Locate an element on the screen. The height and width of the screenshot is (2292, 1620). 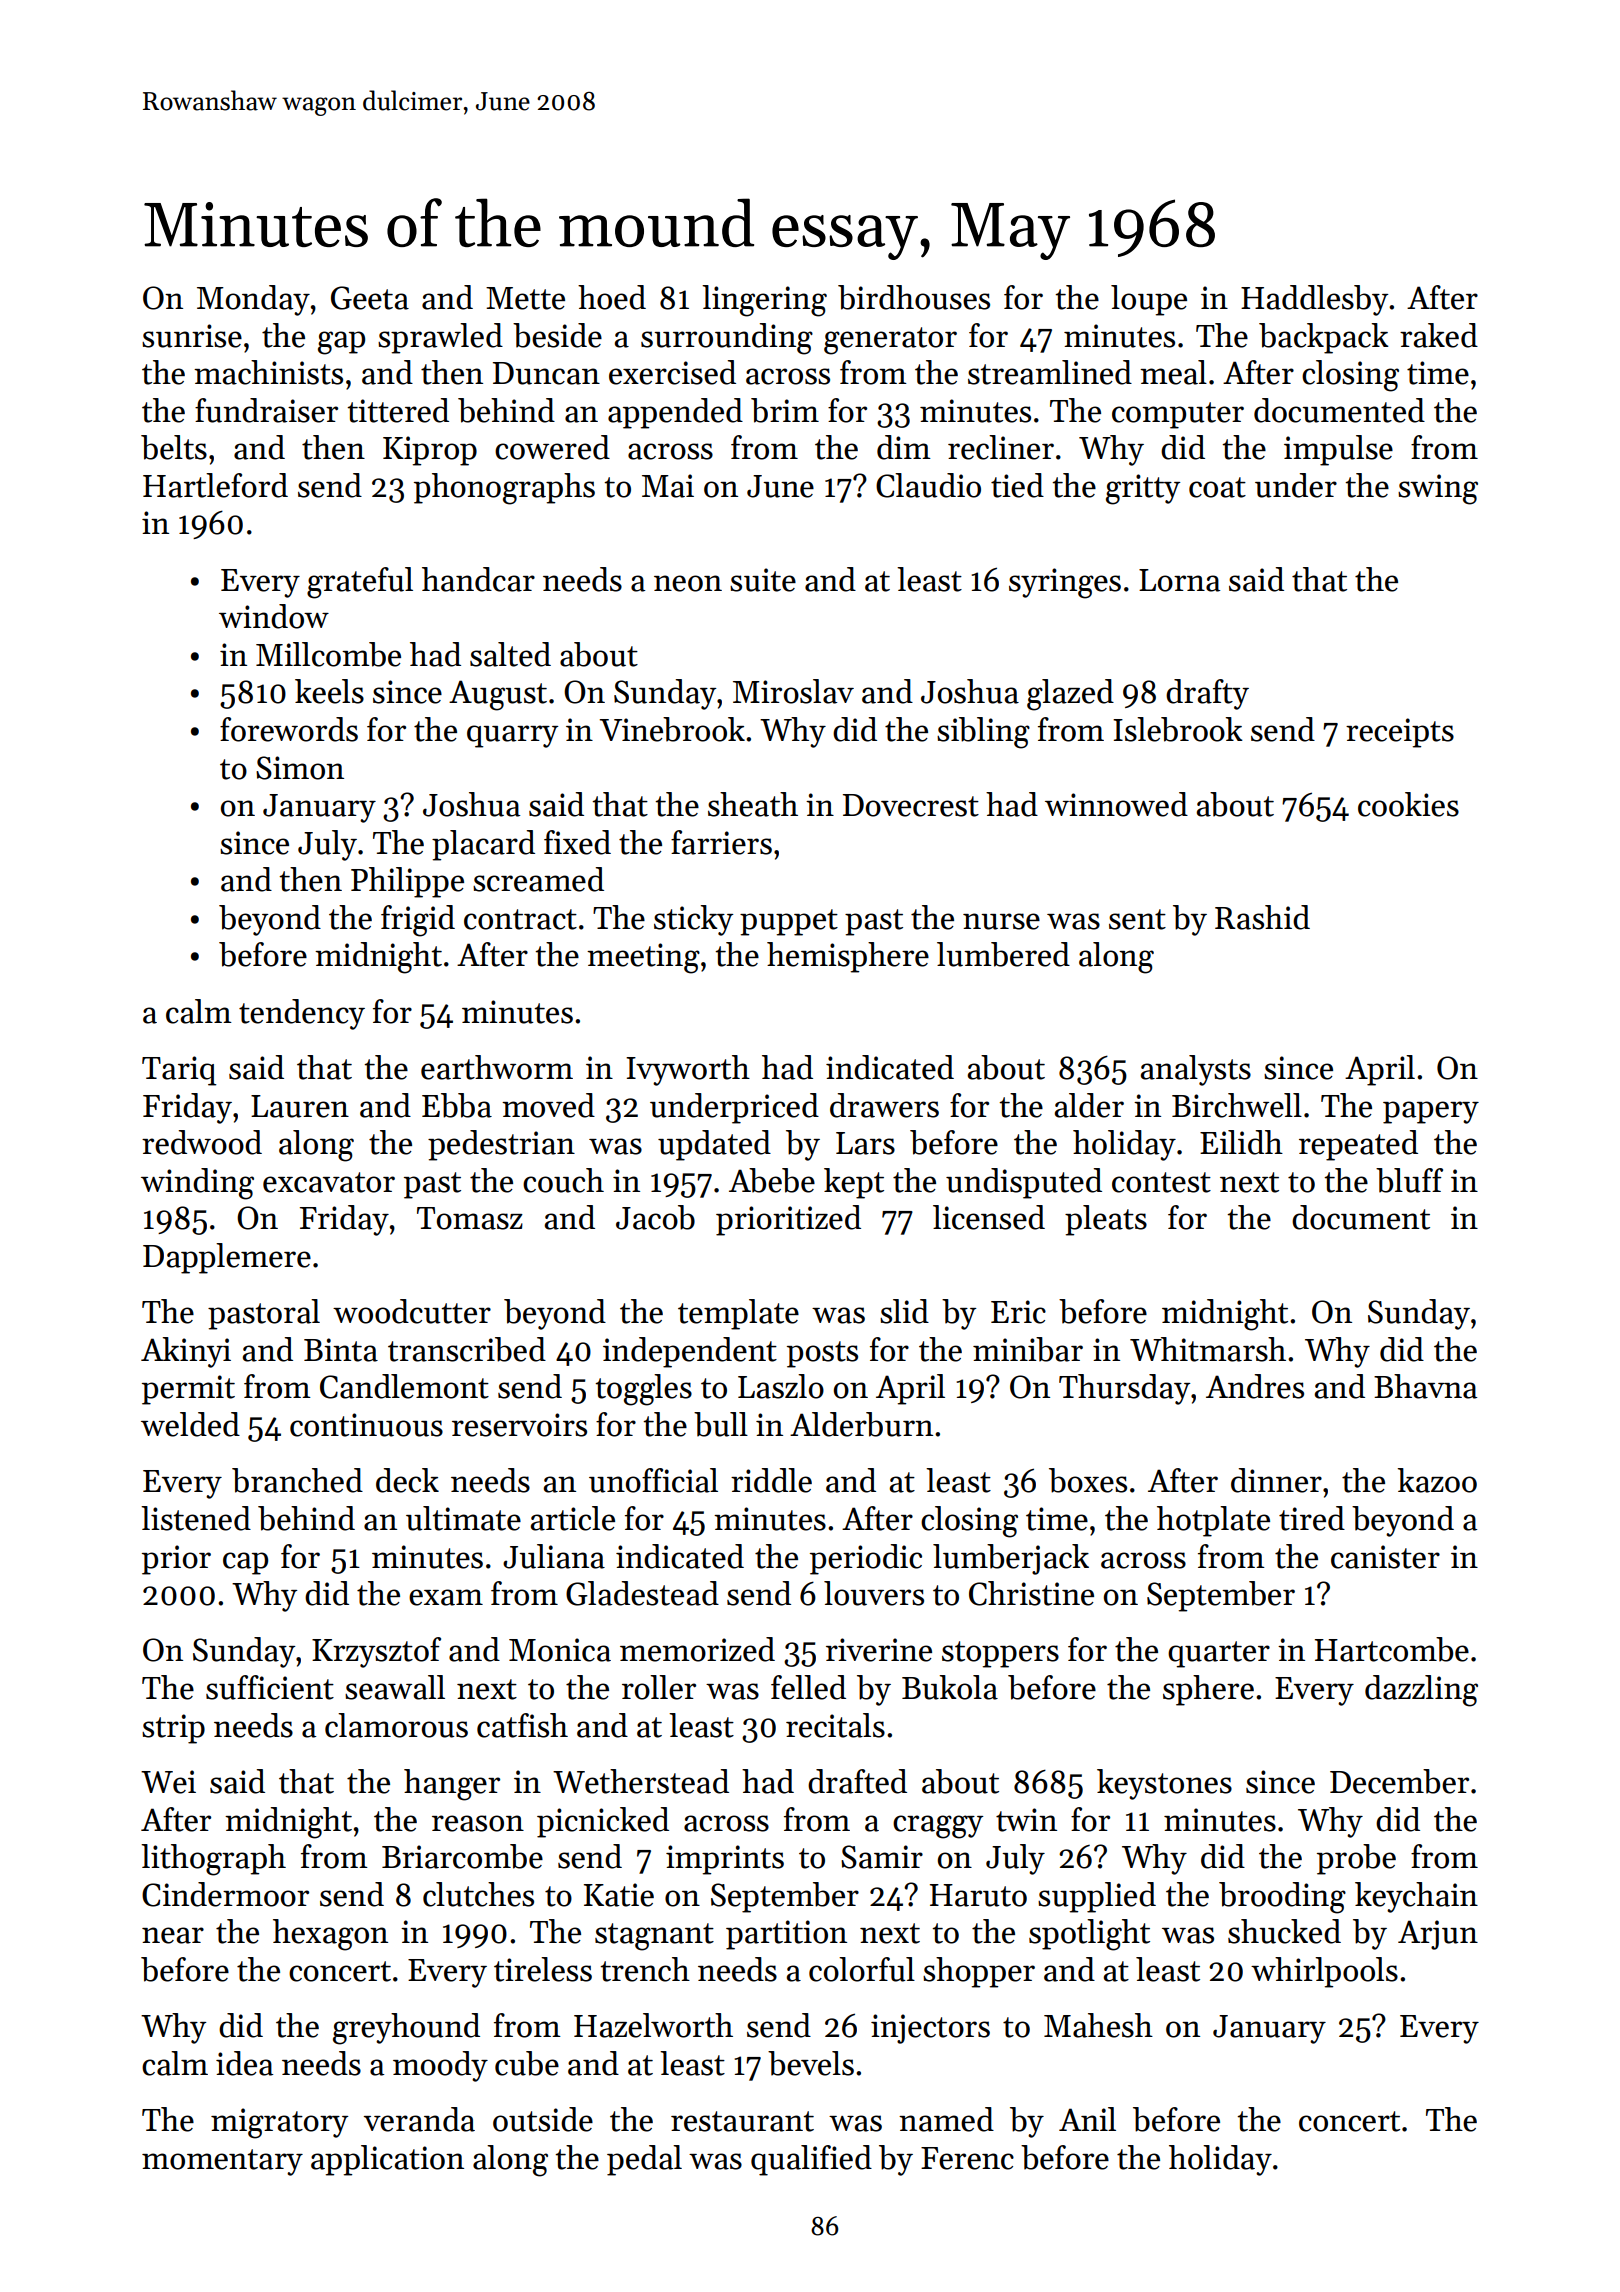
Wetherstead is located at coordinates (641, 1781).
